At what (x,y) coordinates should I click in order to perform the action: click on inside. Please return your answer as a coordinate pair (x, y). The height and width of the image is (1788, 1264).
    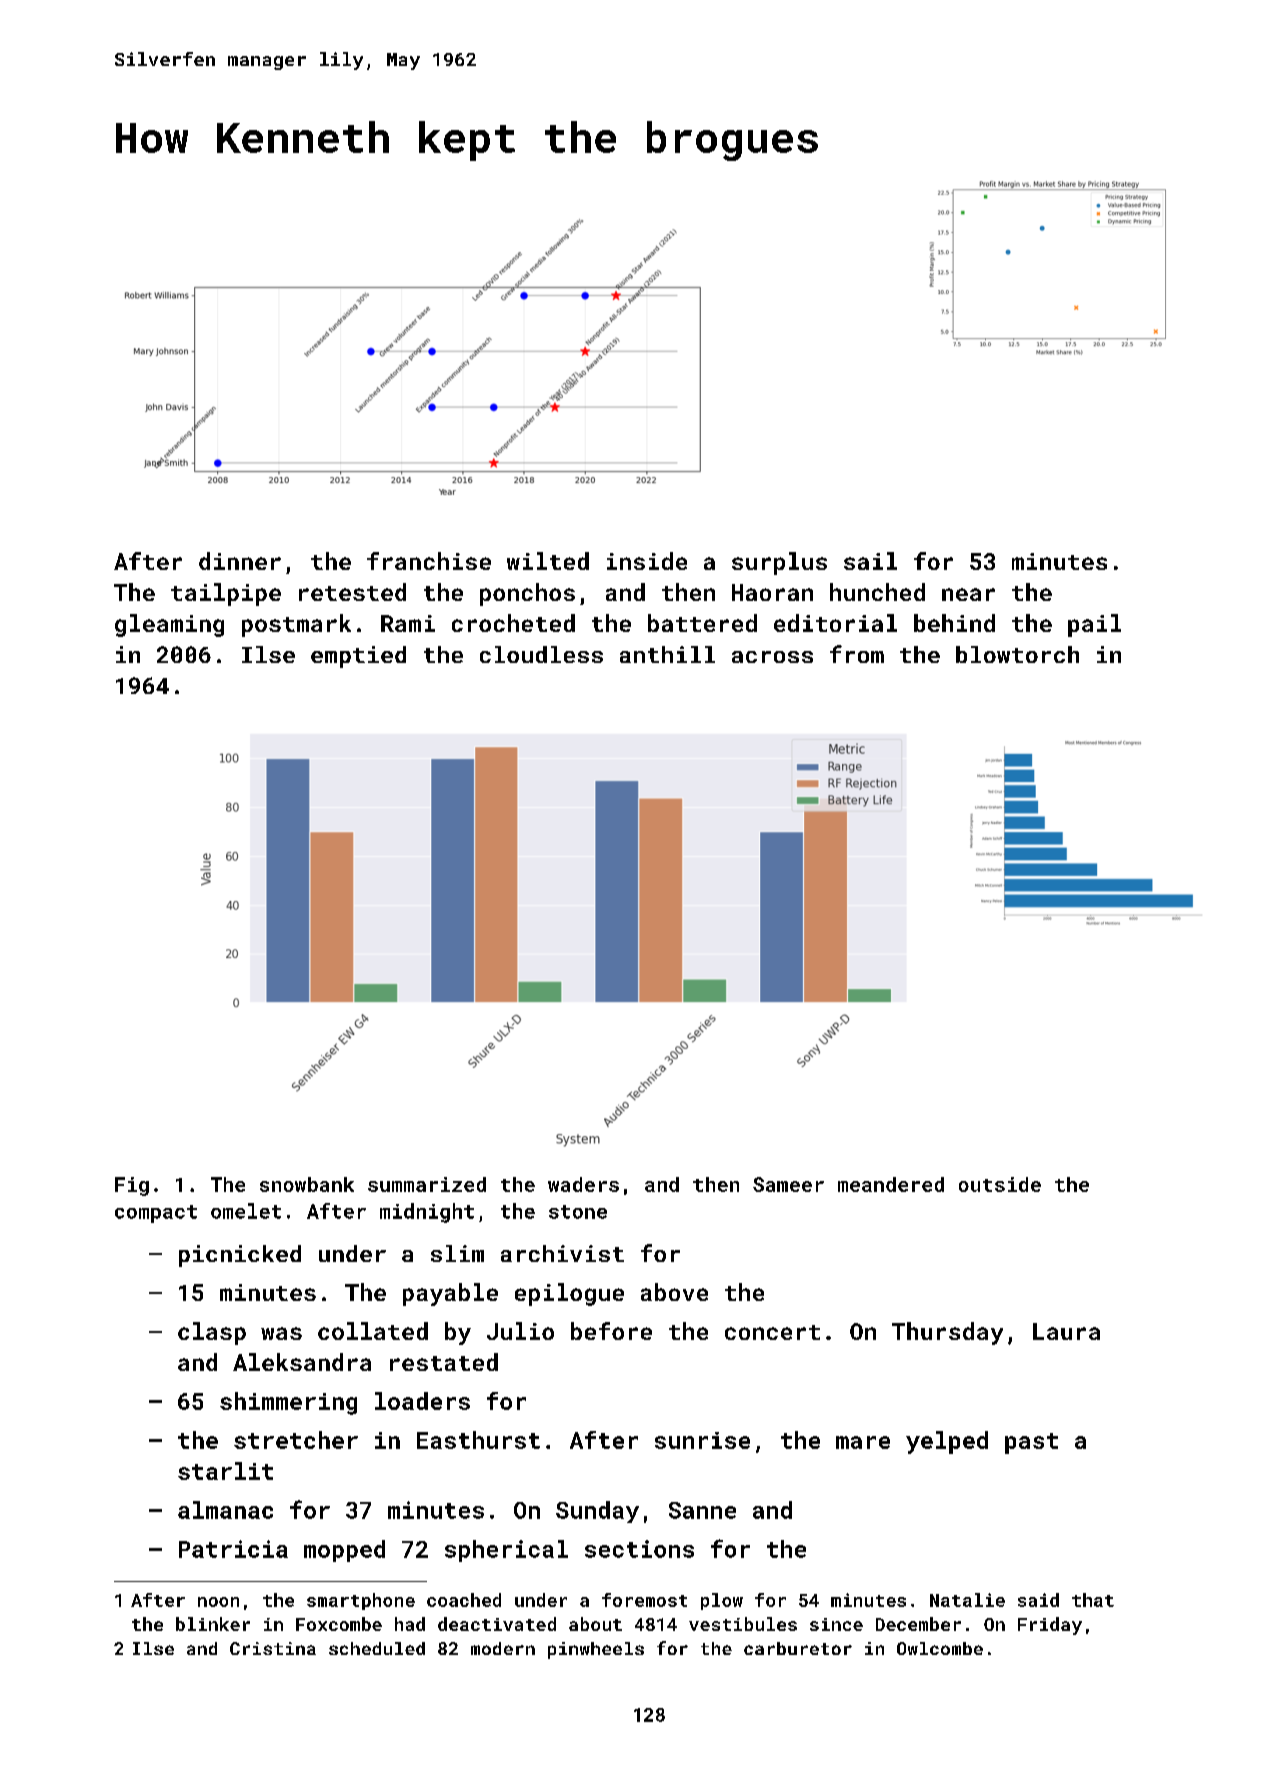
    Looking at the image, I should click on (647, 561).
